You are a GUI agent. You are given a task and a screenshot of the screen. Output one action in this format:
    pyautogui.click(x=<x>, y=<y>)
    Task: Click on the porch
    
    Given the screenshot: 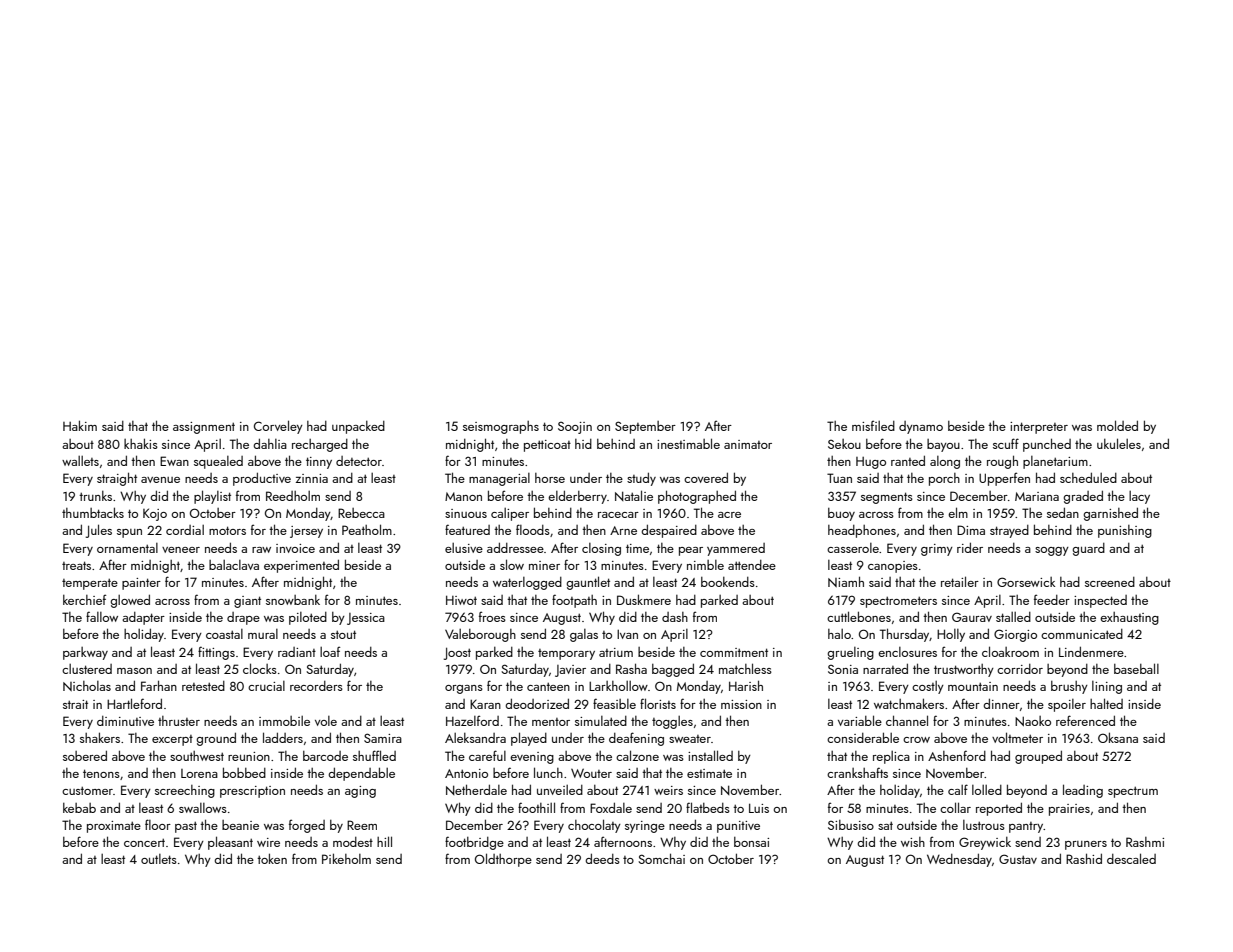 What is the action you would take?
    pyautogui.click(x=944, y=479)
